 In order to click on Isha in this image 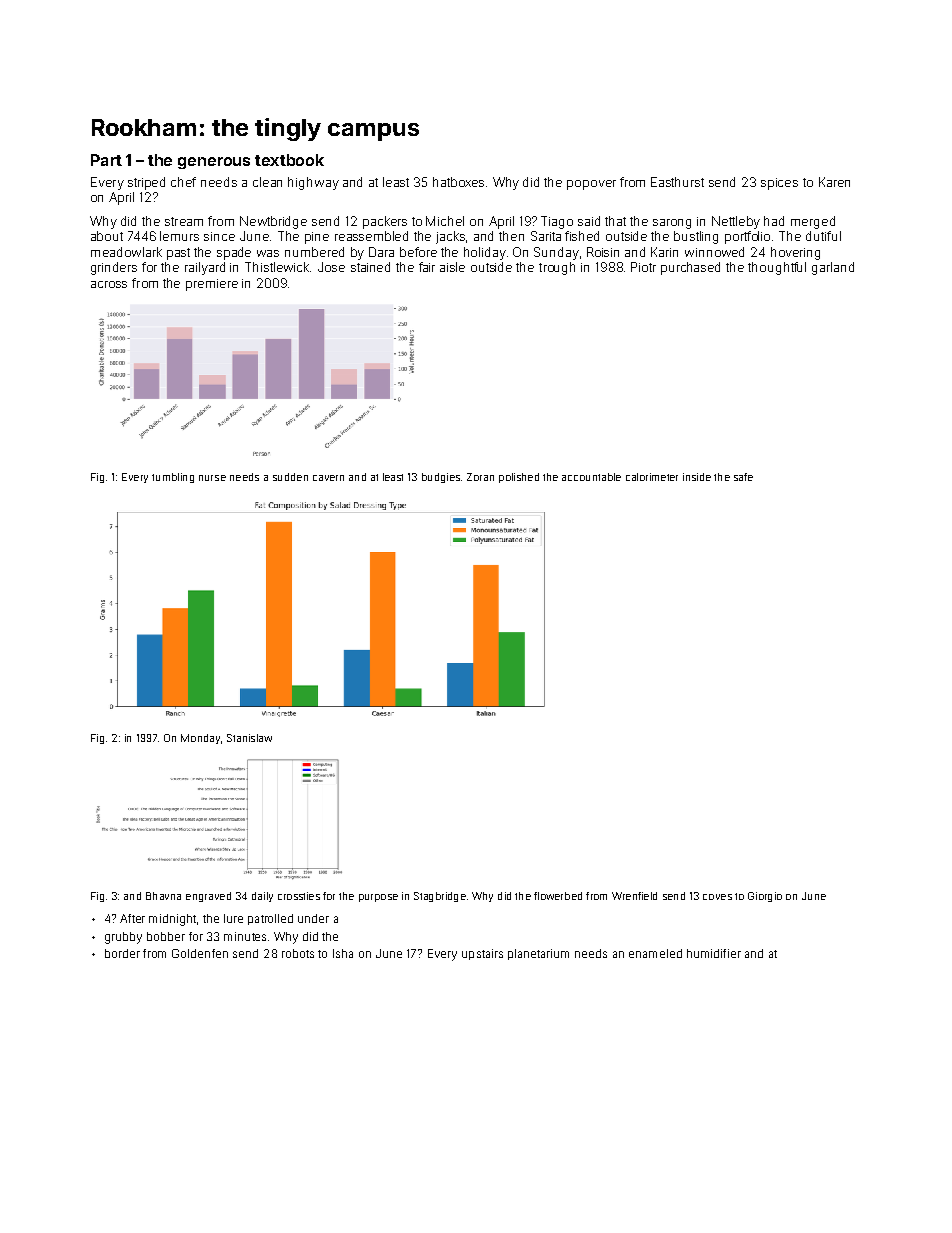, I will do `click(343, 953)`.
